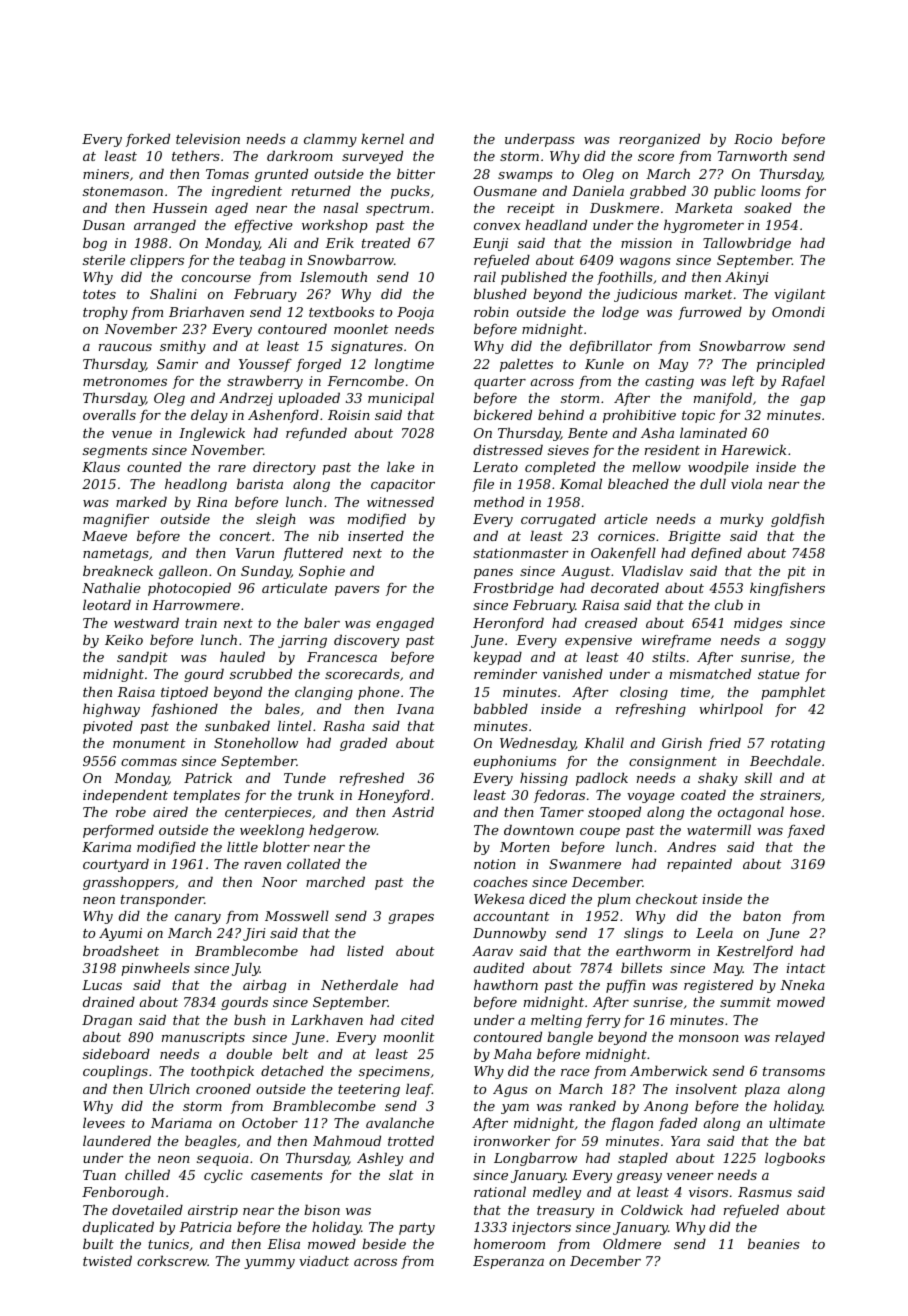 This document has width=908, height=1316. I want to click on Beechdale, so click(785, 760).
